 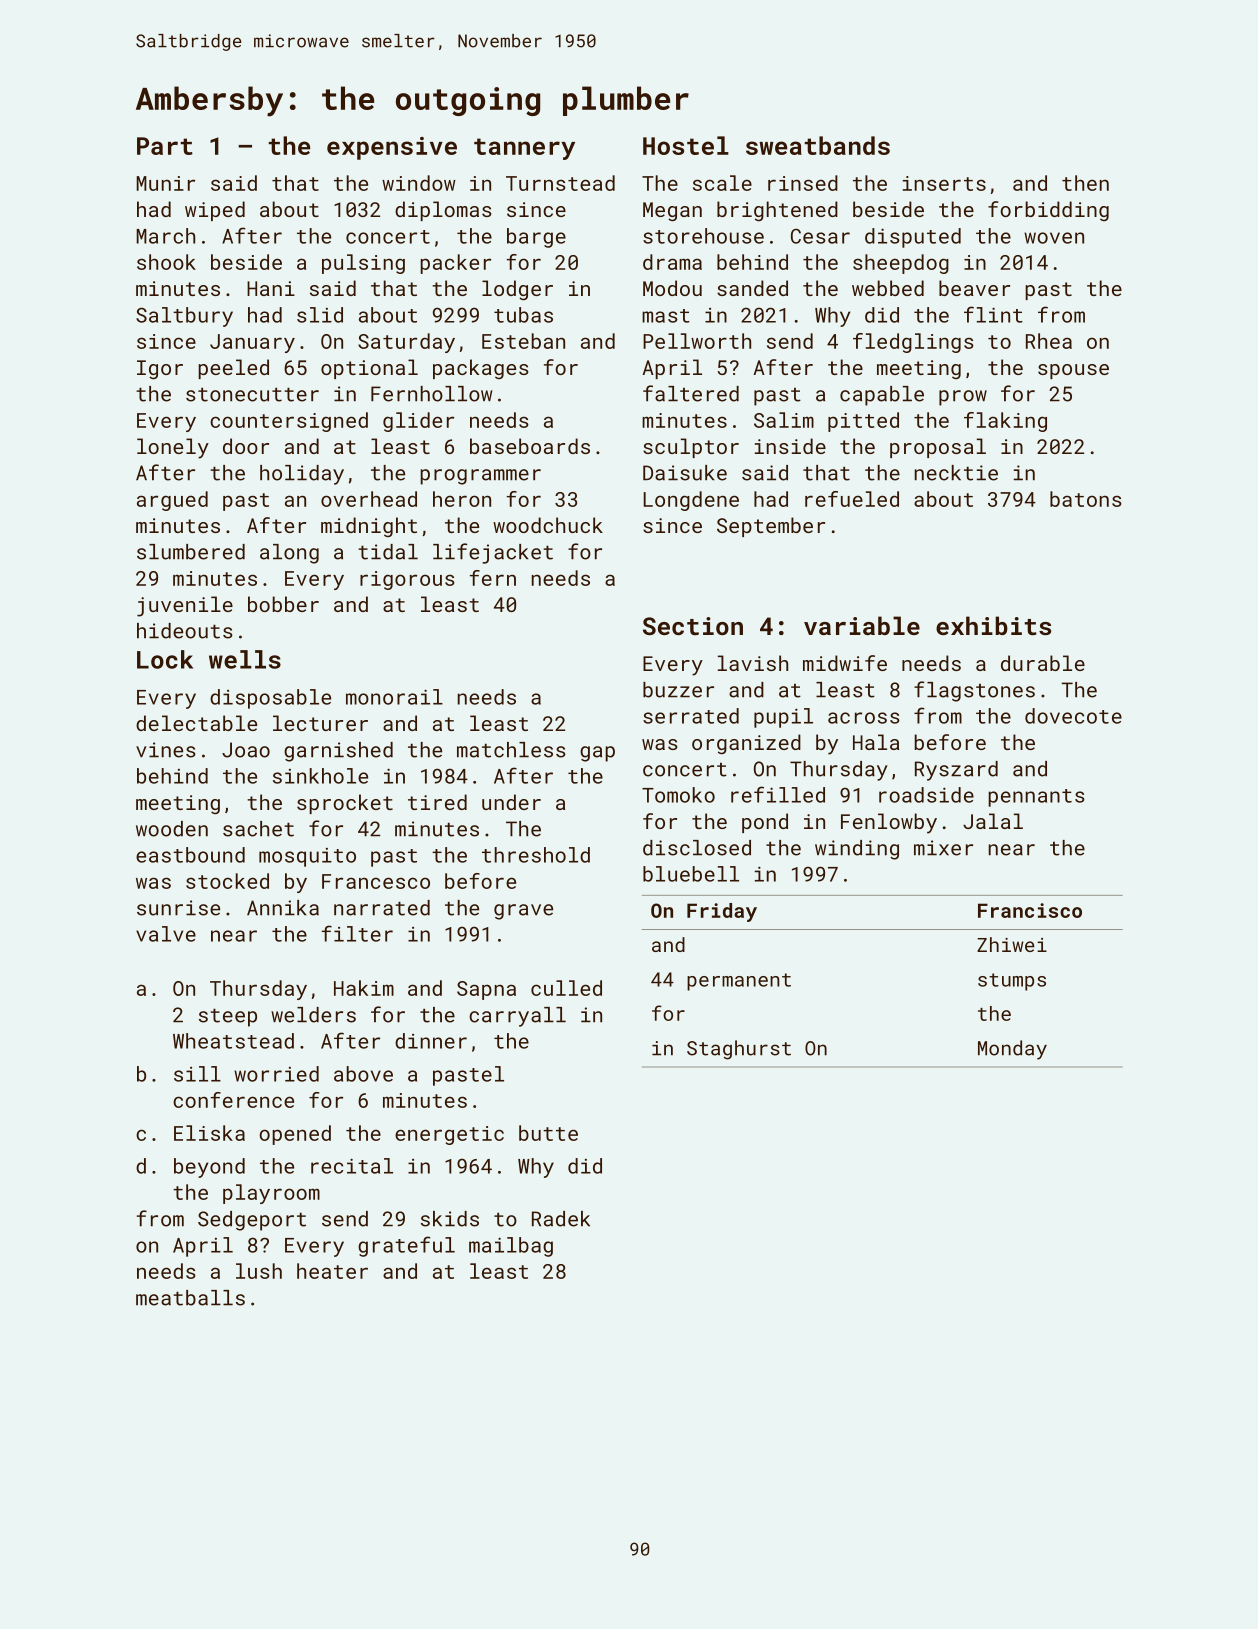 What do you see at coordinates (523, 341) in the document?
I see `Esteban` at bounding box center [523, 341].
